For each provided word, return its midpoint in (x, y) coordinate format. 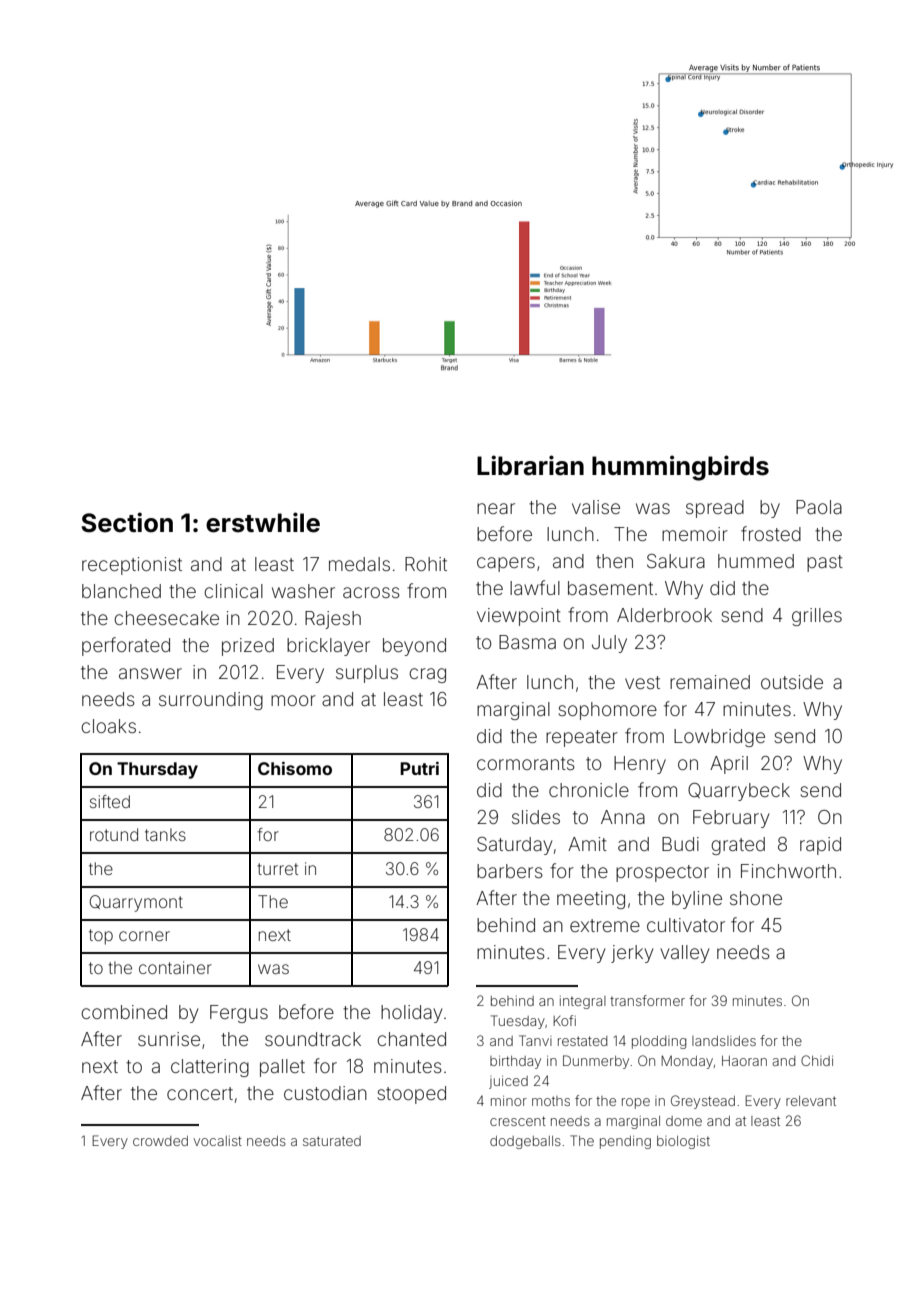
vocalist (217, 1141)
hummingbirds (680, 468)
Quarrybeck (739, 792)
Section (127, 522)
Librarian (530, 465)
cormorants (526, 763)
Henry (640, 765)
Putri (419, 768)
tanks (165, 834)
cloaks (108, 726)
